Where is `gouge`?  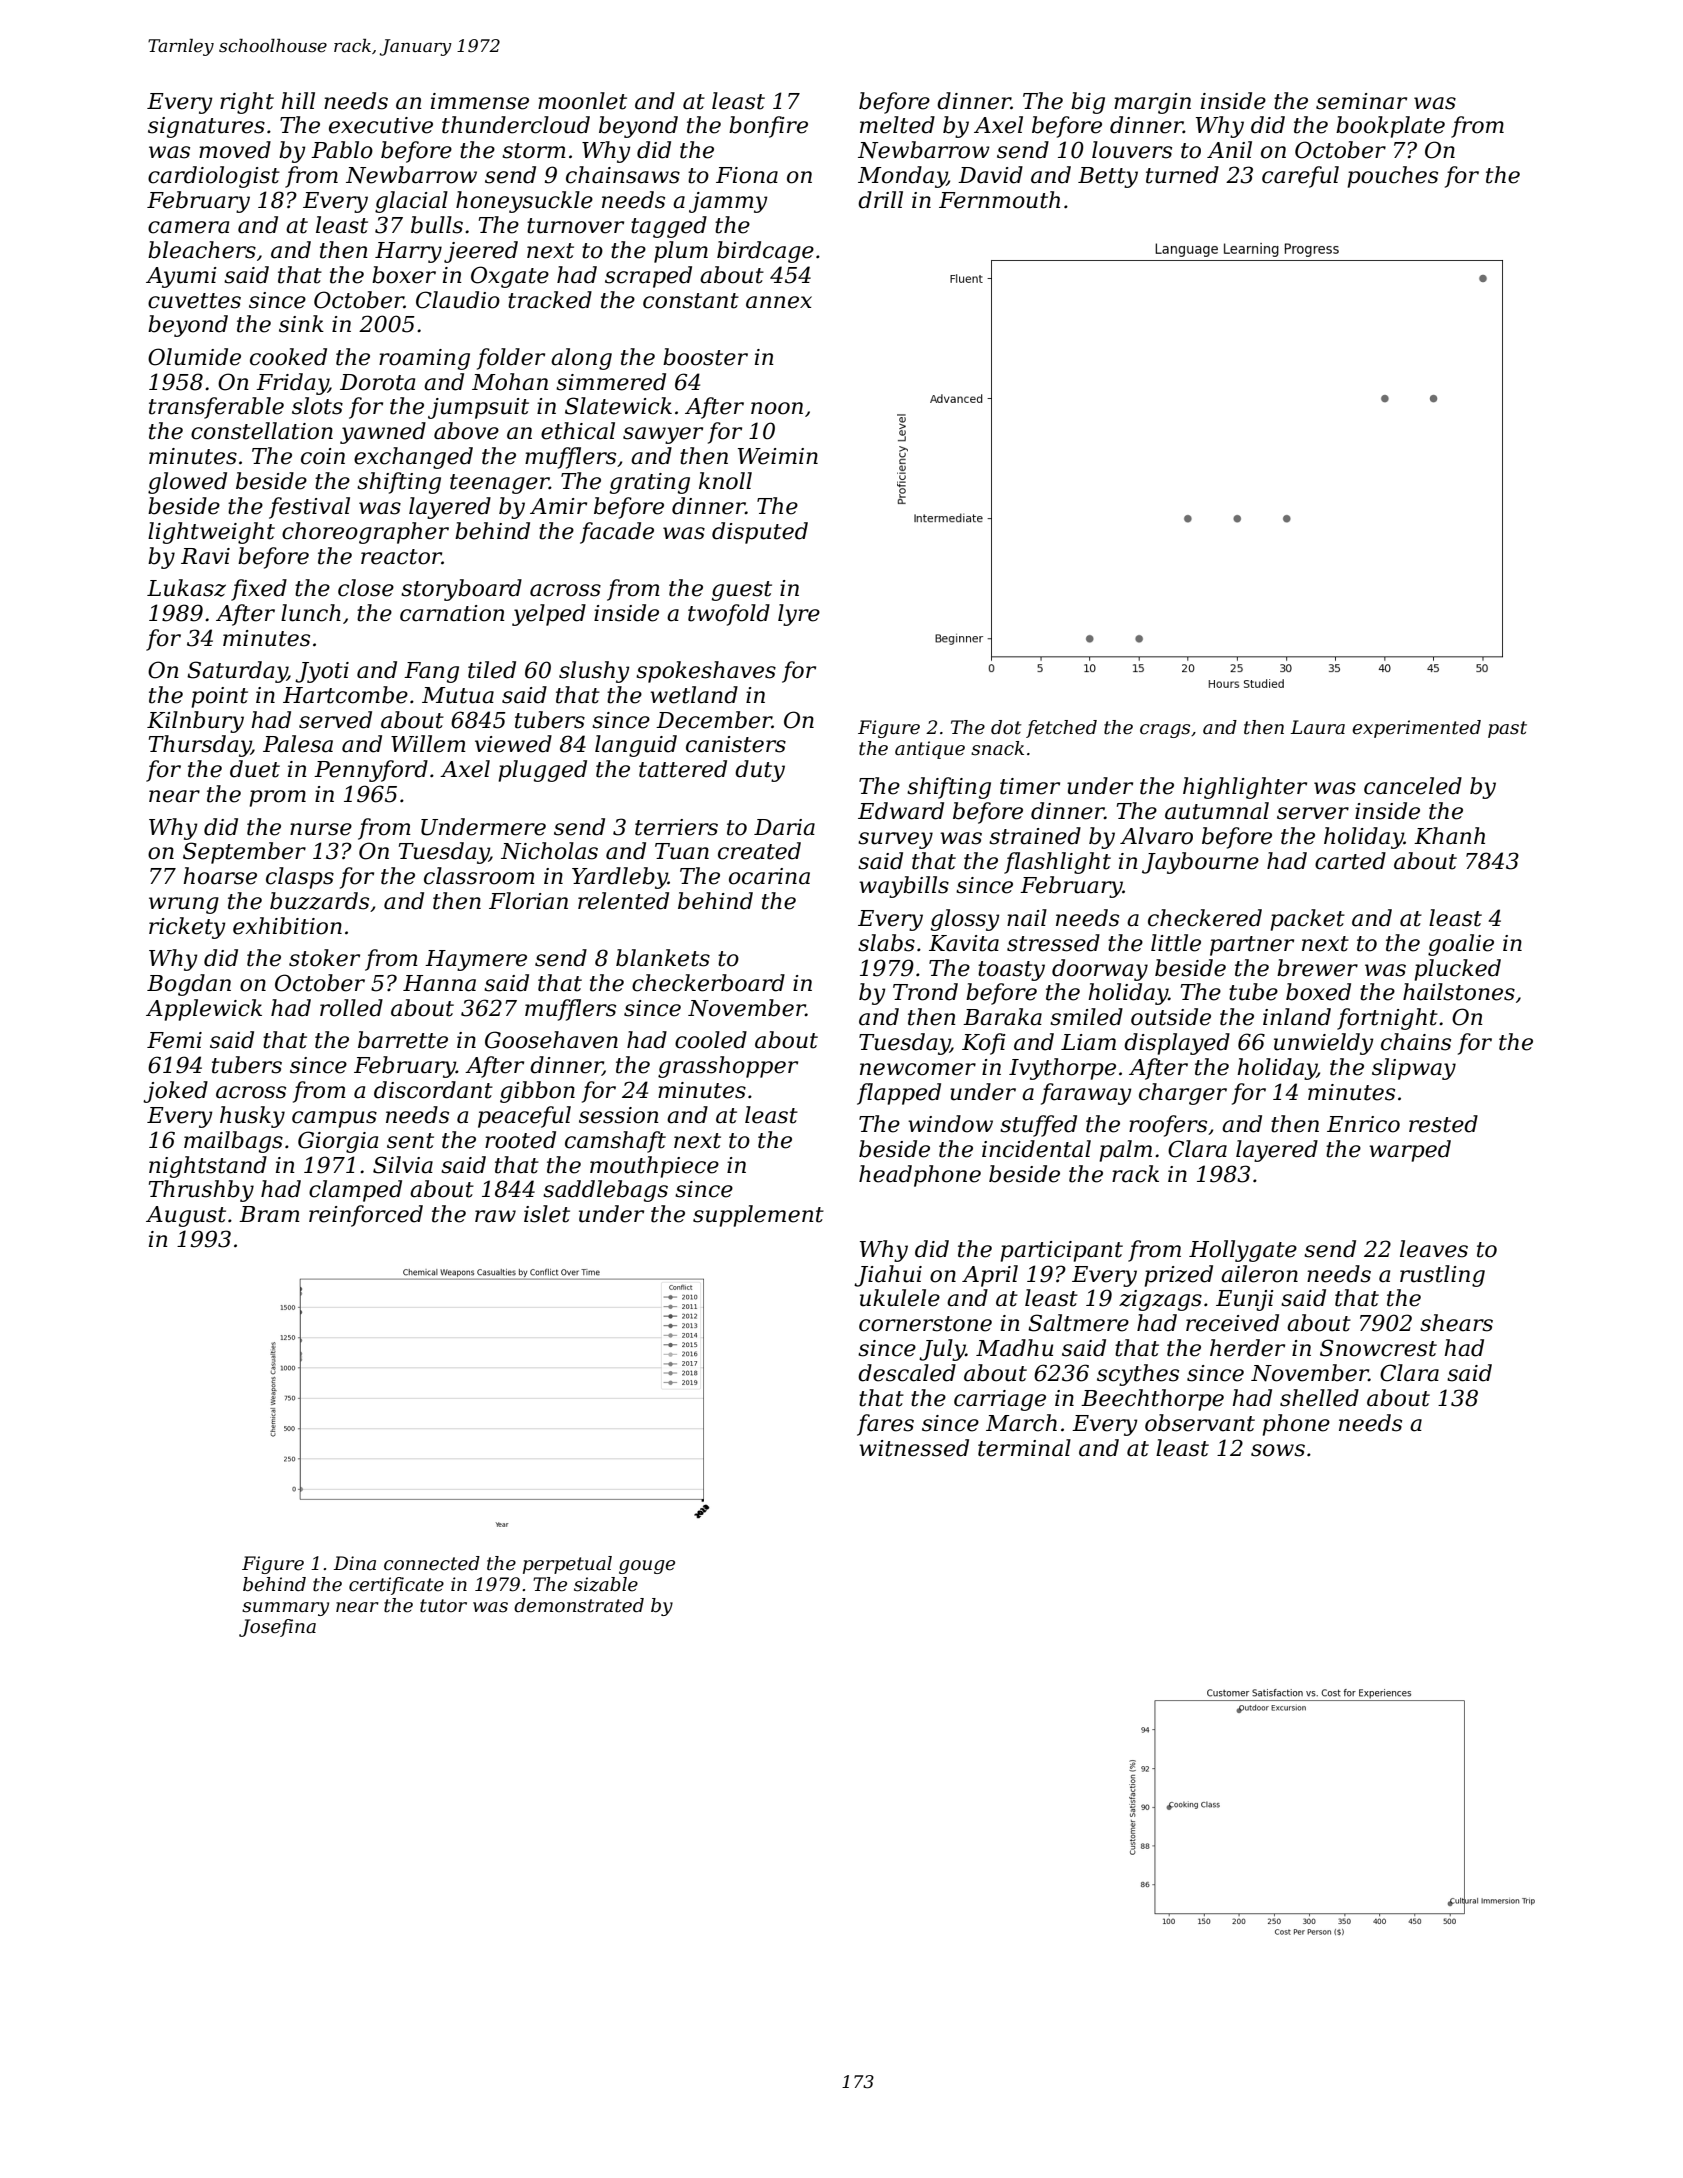
gouge is located at coordinates (647, 1567).
